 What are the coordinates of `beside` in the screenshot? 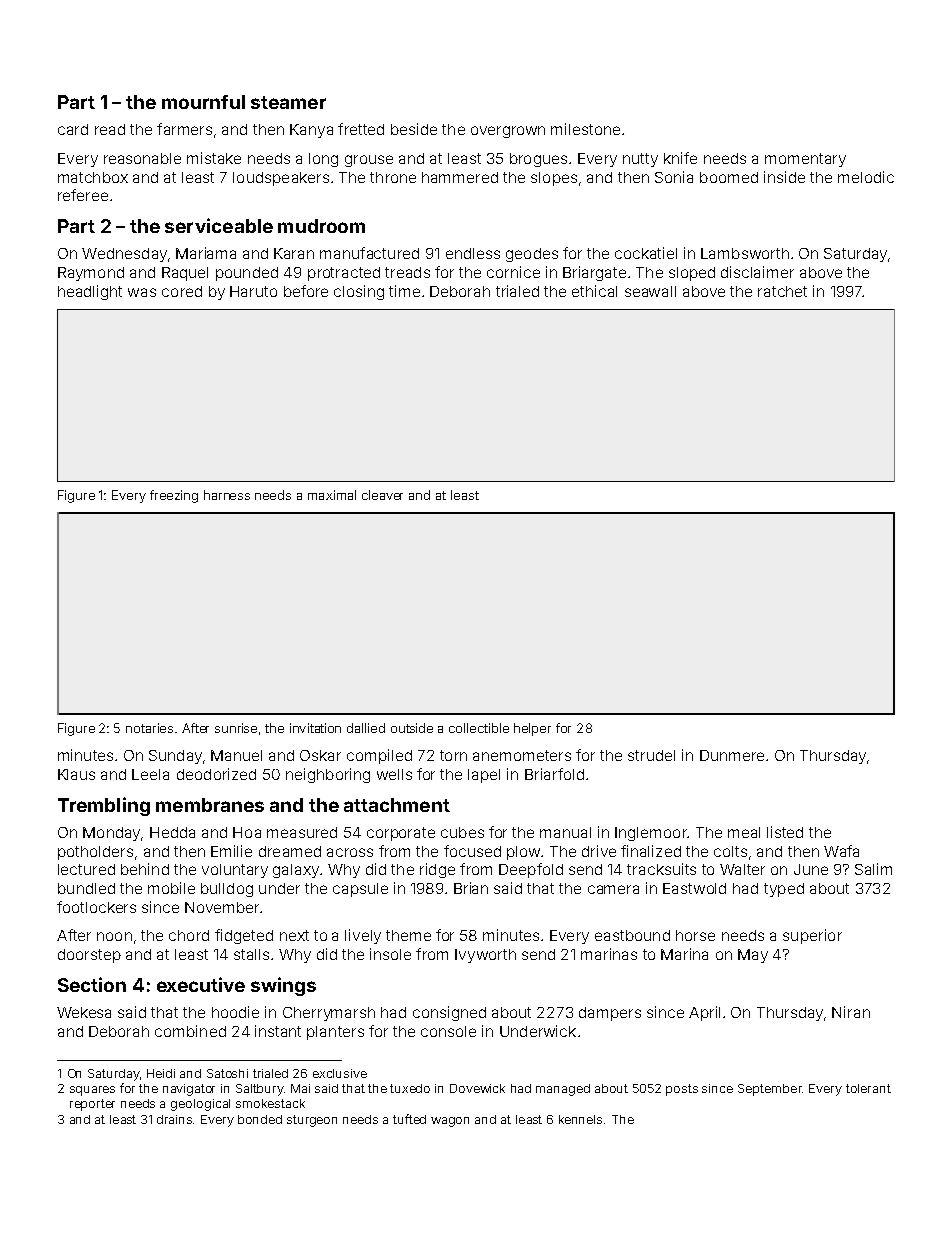 It's located at (414, 129).
